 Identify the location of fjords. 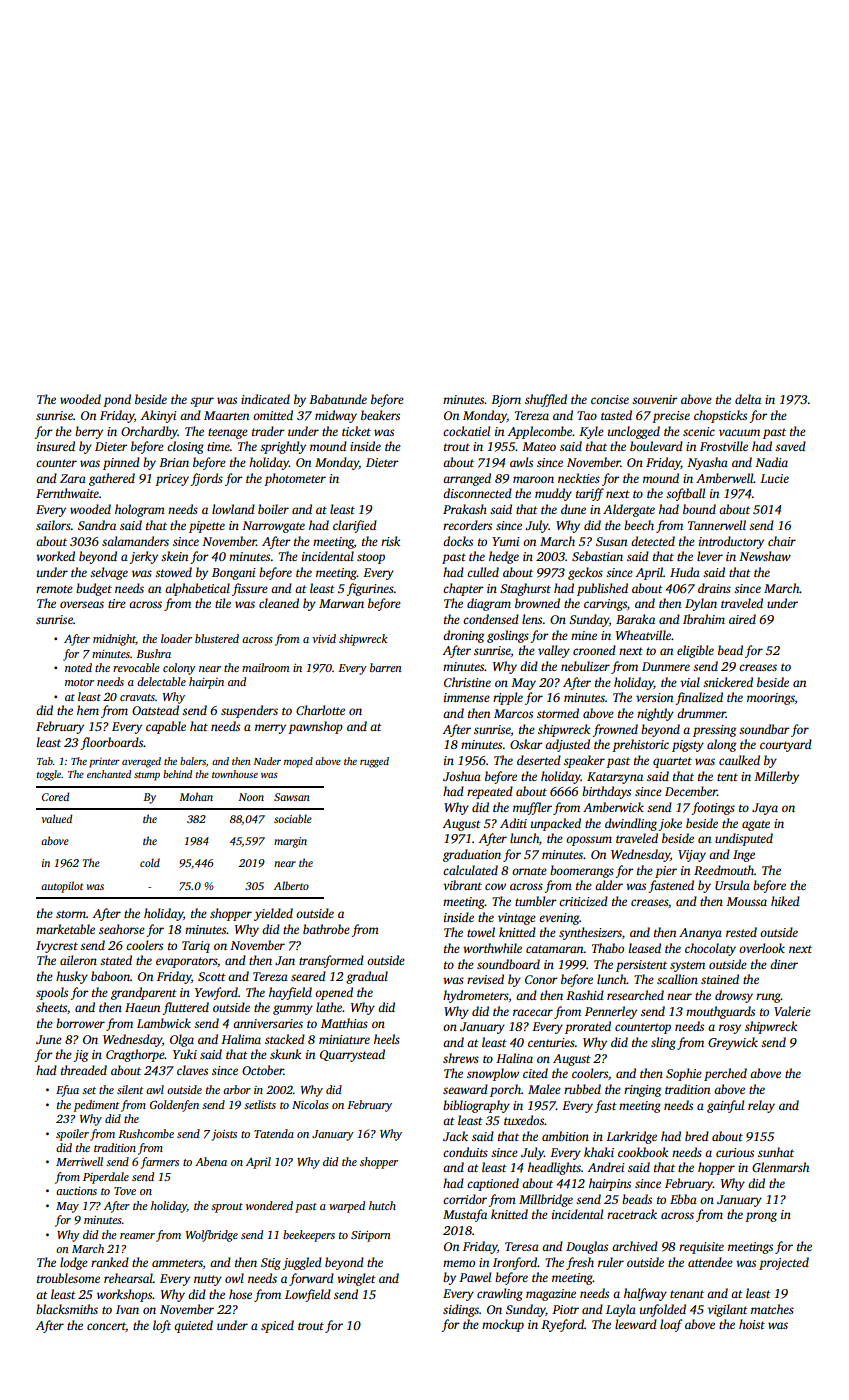
(206, 479).
